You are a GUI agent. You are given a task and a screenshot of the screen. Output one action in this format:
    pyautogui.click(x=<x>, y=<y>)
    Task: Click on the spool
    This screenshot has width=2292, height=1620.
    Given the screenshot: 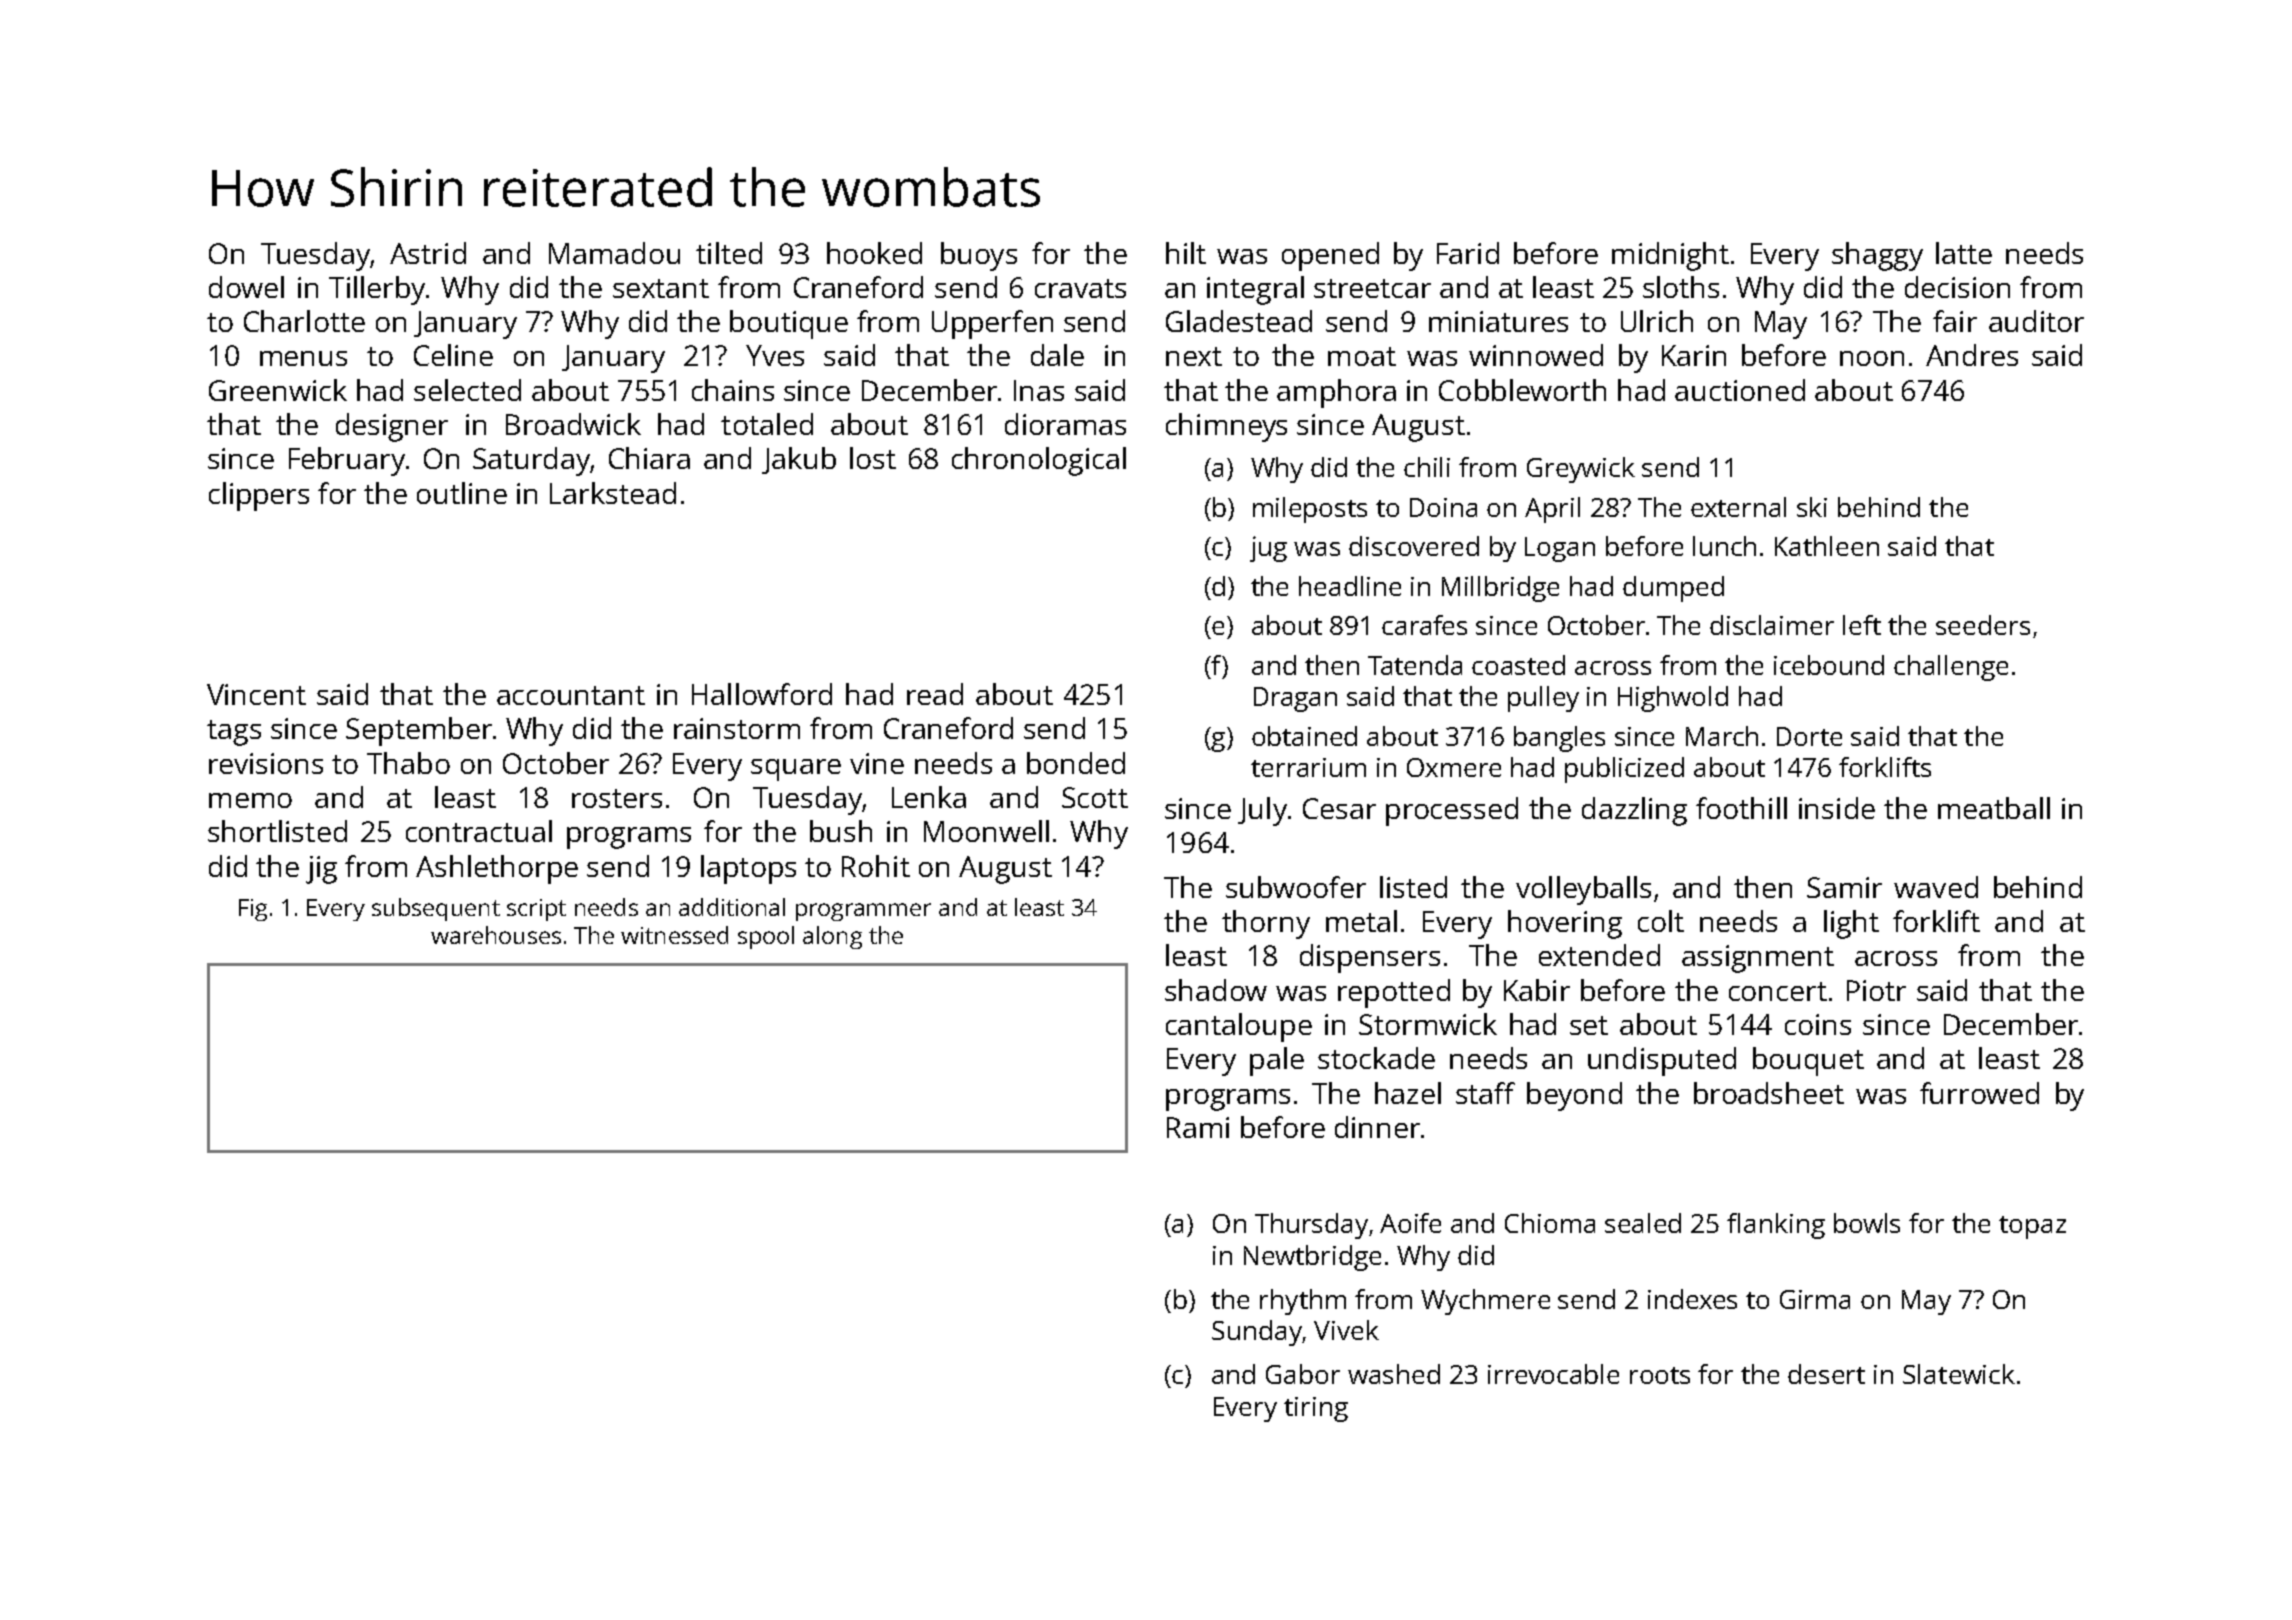 What is the action you would take?
    pyautogui.click(x=766, y=937)
